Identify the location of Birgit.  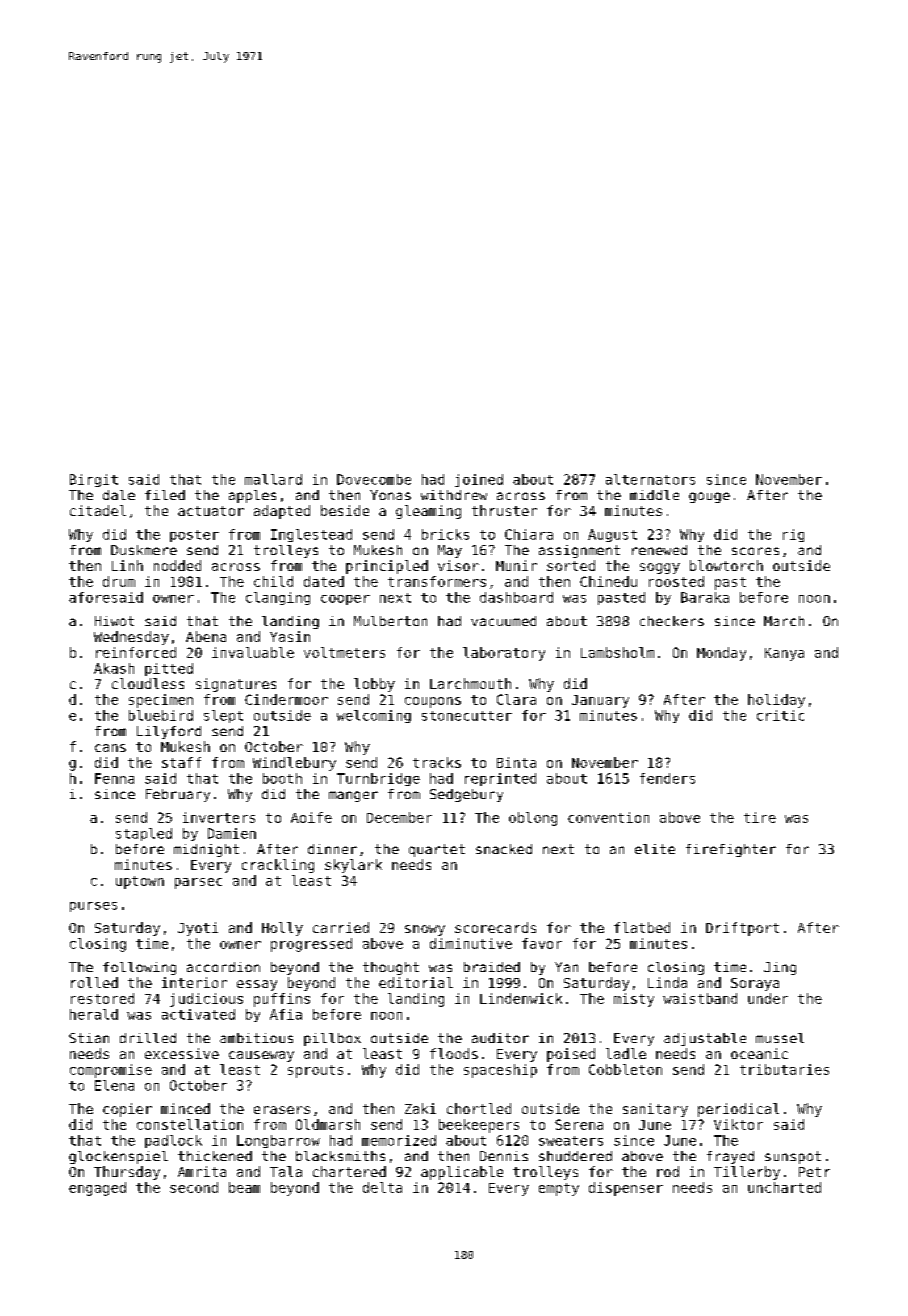
(94, 480).
